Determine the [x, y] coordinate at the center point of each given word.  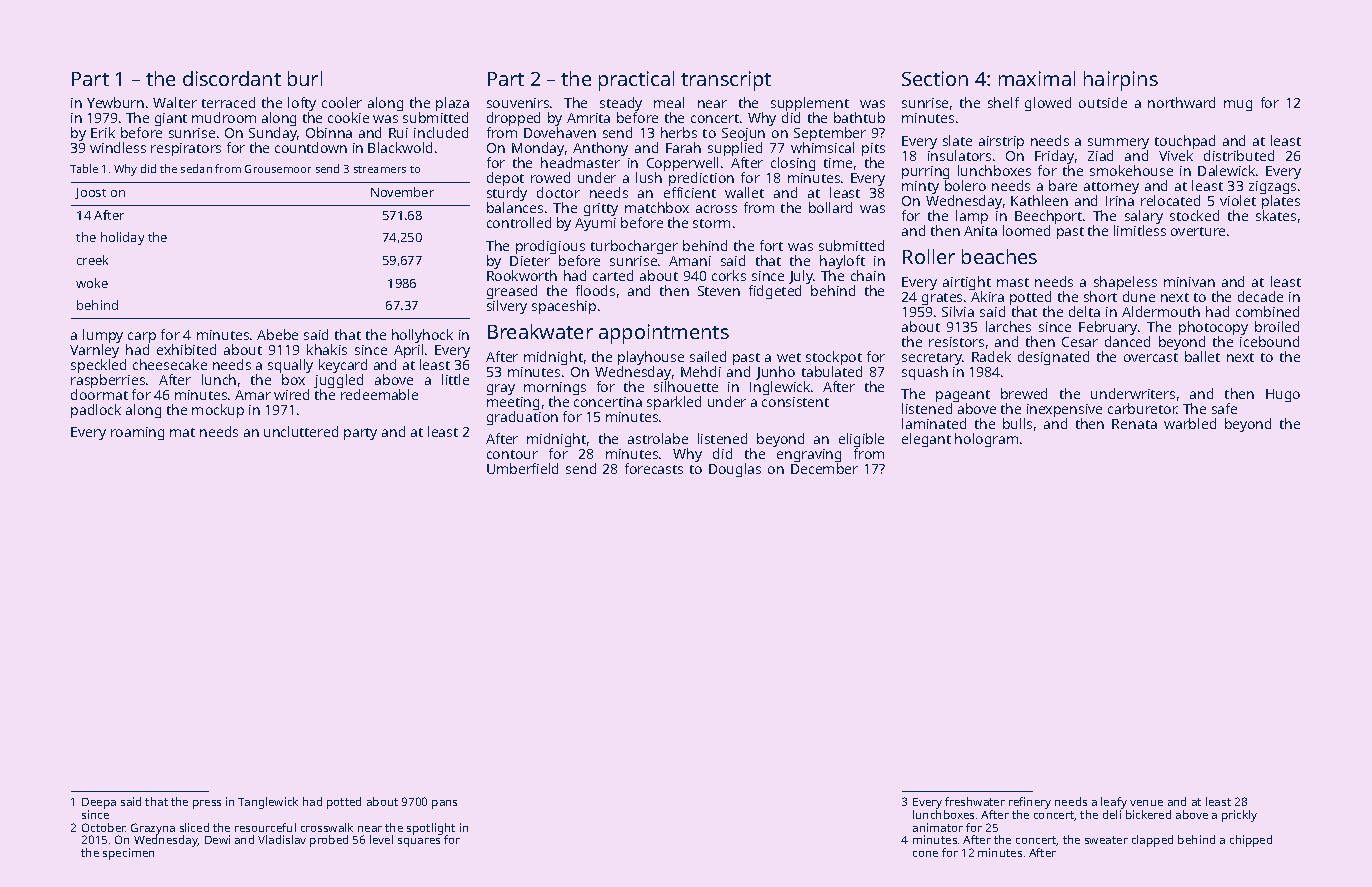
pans [444, 804]
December [824, 468]
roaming [137, 433]
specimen [128, 854]
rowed [550, 177]
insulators [959, 155]
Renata [1134, 424]
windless [118, 147]
